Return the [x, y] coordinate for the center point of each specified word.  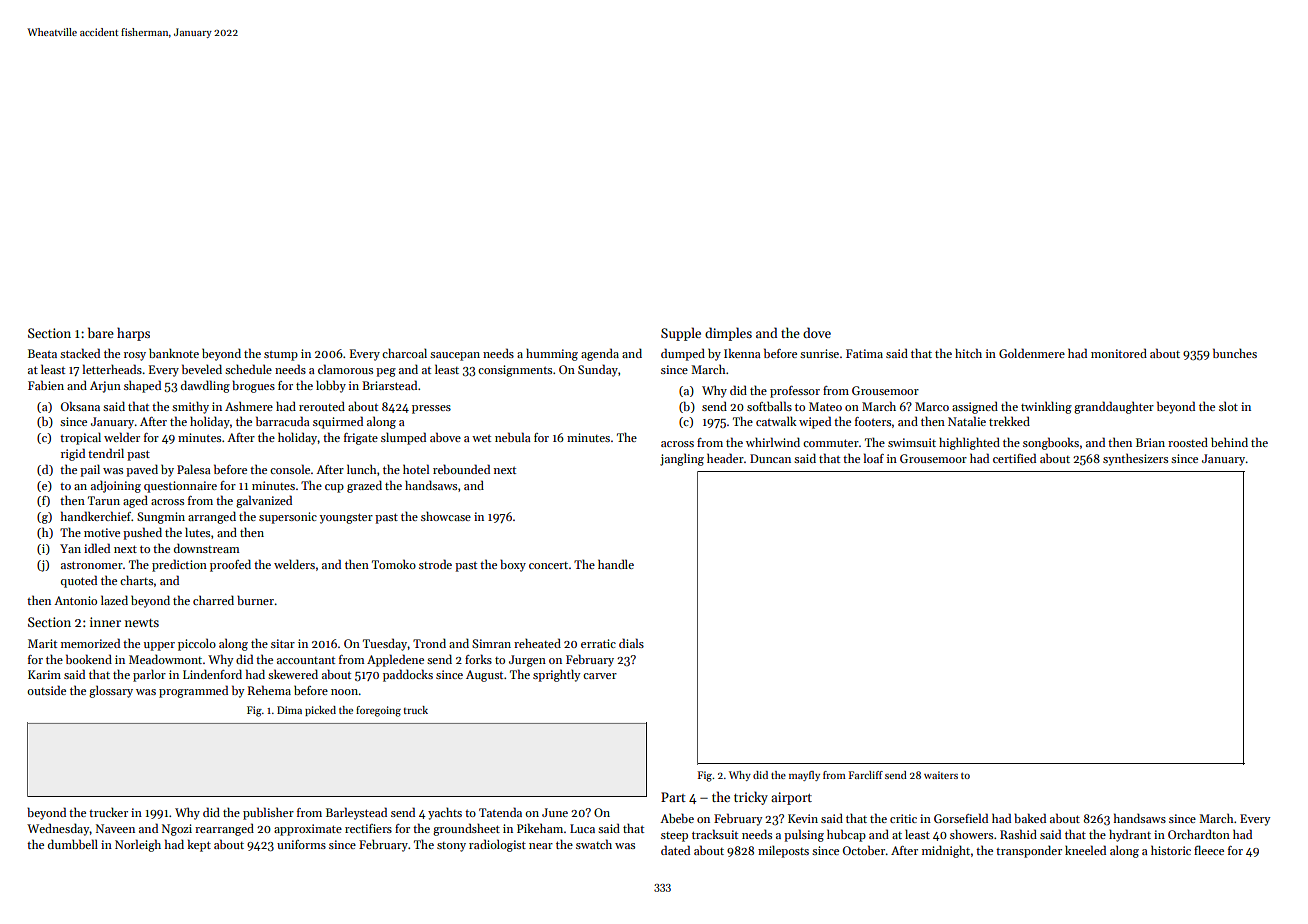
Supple [681, 334]
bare [101, 332]
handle [616, 564]
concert [548, 565]
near [541, 846]
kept [199, 845]
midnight [946, 851]
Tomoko [394, 564]
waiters [941, 775]
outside [46, 690]
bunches [1235, 353]
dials [631, 643]
